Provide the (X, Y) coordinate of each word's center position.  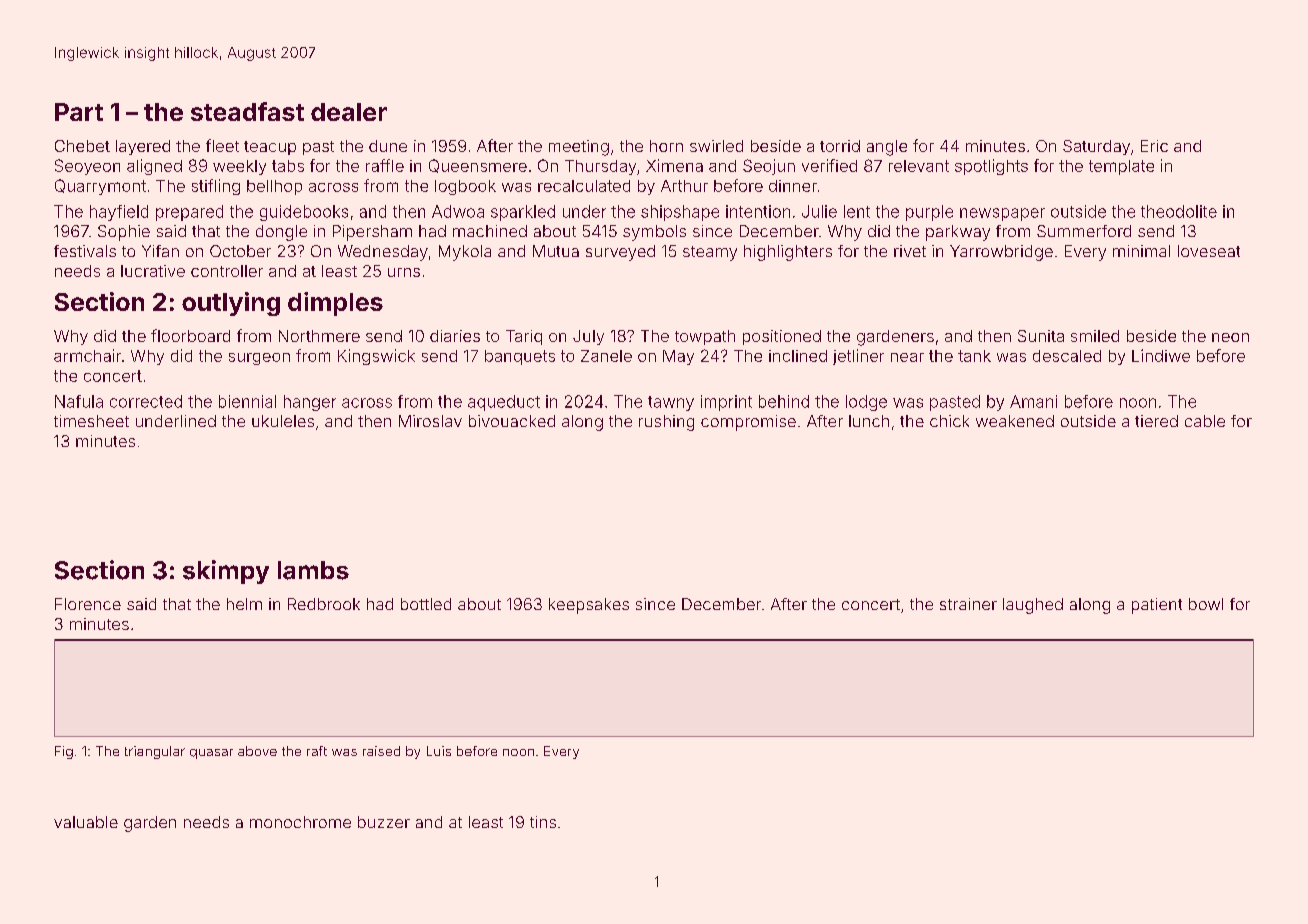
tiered (1156, 421)
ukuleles (283, 421)
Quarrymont (100, 187)
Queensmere (478, 166)
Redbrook (324, 604)
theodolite (1179, 211)
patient (1157, 606)
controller (227, 271)
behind (784, 401)
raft (317, 751)
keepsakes (589, 606)
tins (543, 822)
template (1121, 167)
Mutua (556, 251)
